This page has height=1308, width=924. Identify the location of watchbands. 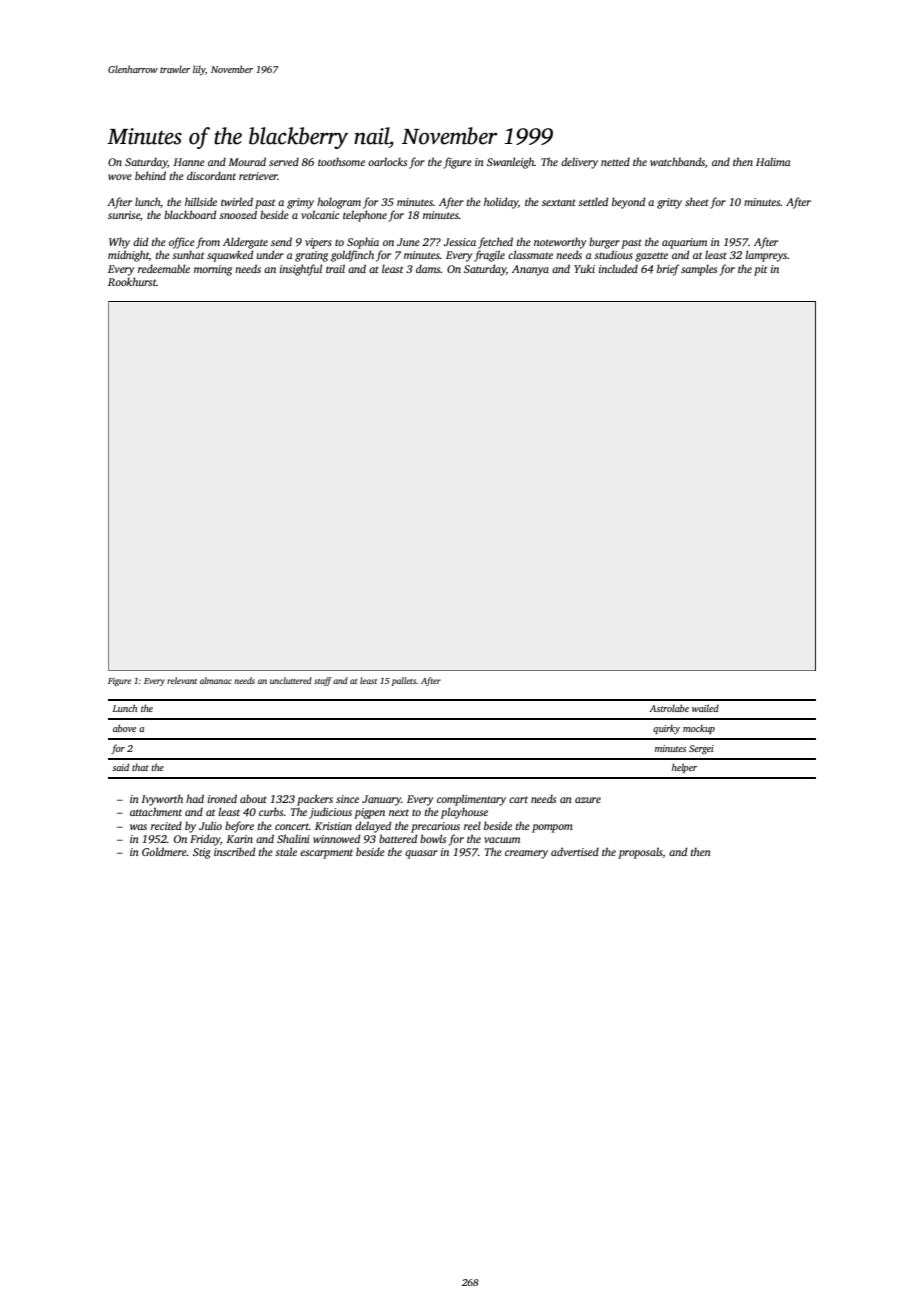
(677, 161).
